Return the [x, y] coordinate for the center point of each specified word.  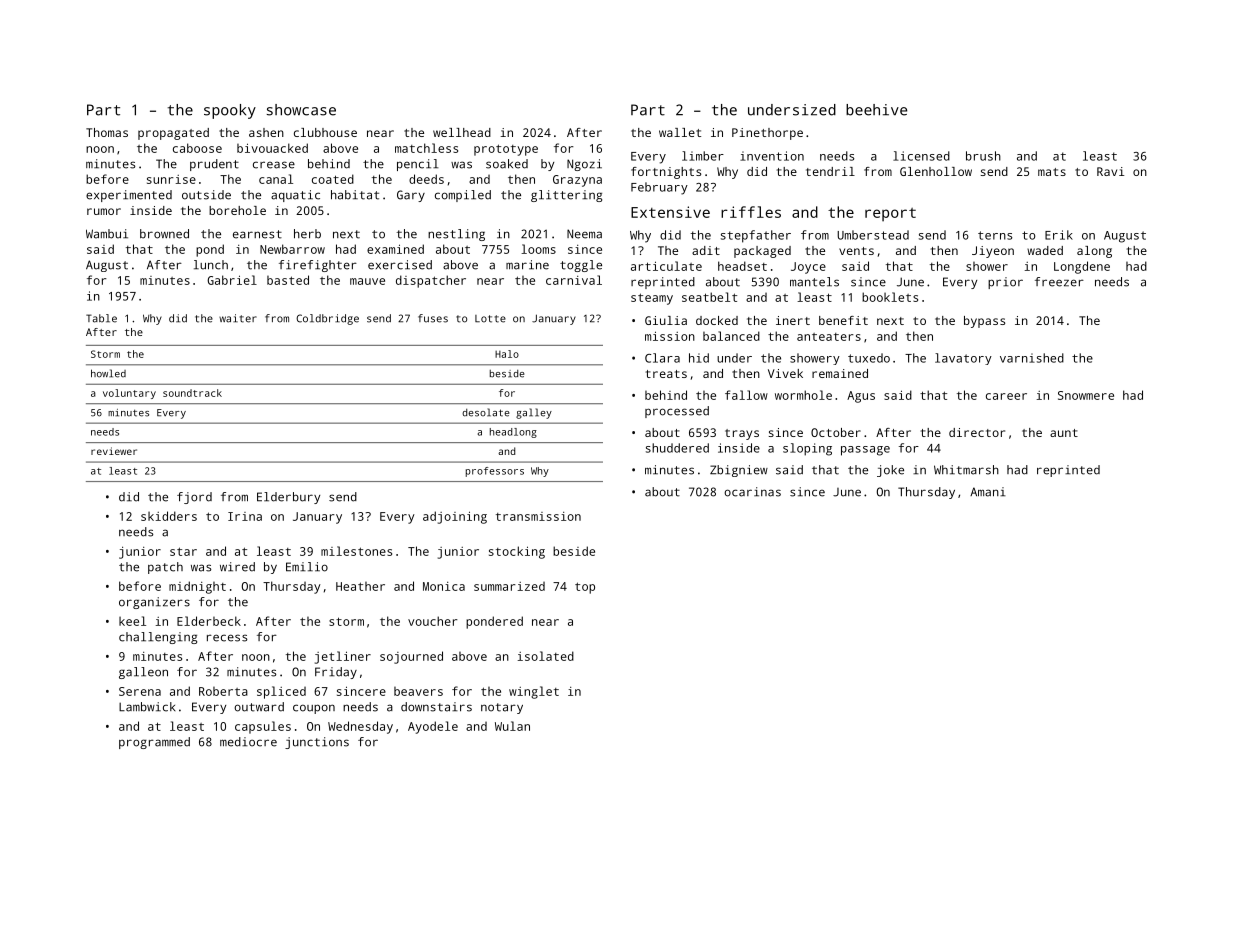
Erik [1059, 235]
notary [502, 708]
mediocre [248, 742]
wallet [680, 132]
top [585, 588]
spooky [230, 111]
